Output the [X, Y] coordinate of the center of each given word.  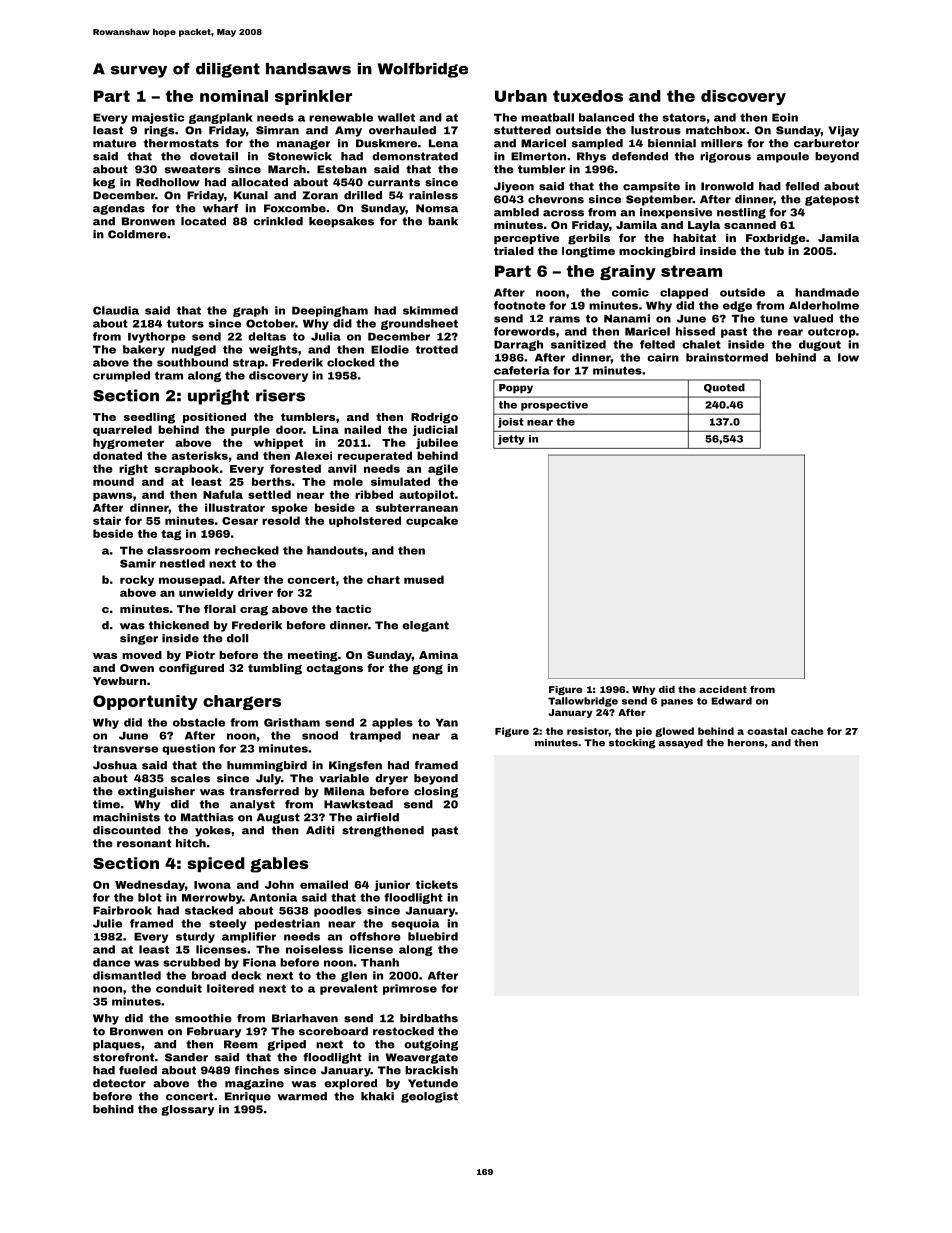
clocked [351, 362]
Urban [521, 96]
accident [723, 689]
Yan [447, 722]
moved [142, 655]
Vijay [844, 131]
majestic [158, 118]
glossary [187, 1110]
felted [657, 344]
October [270, 323]
